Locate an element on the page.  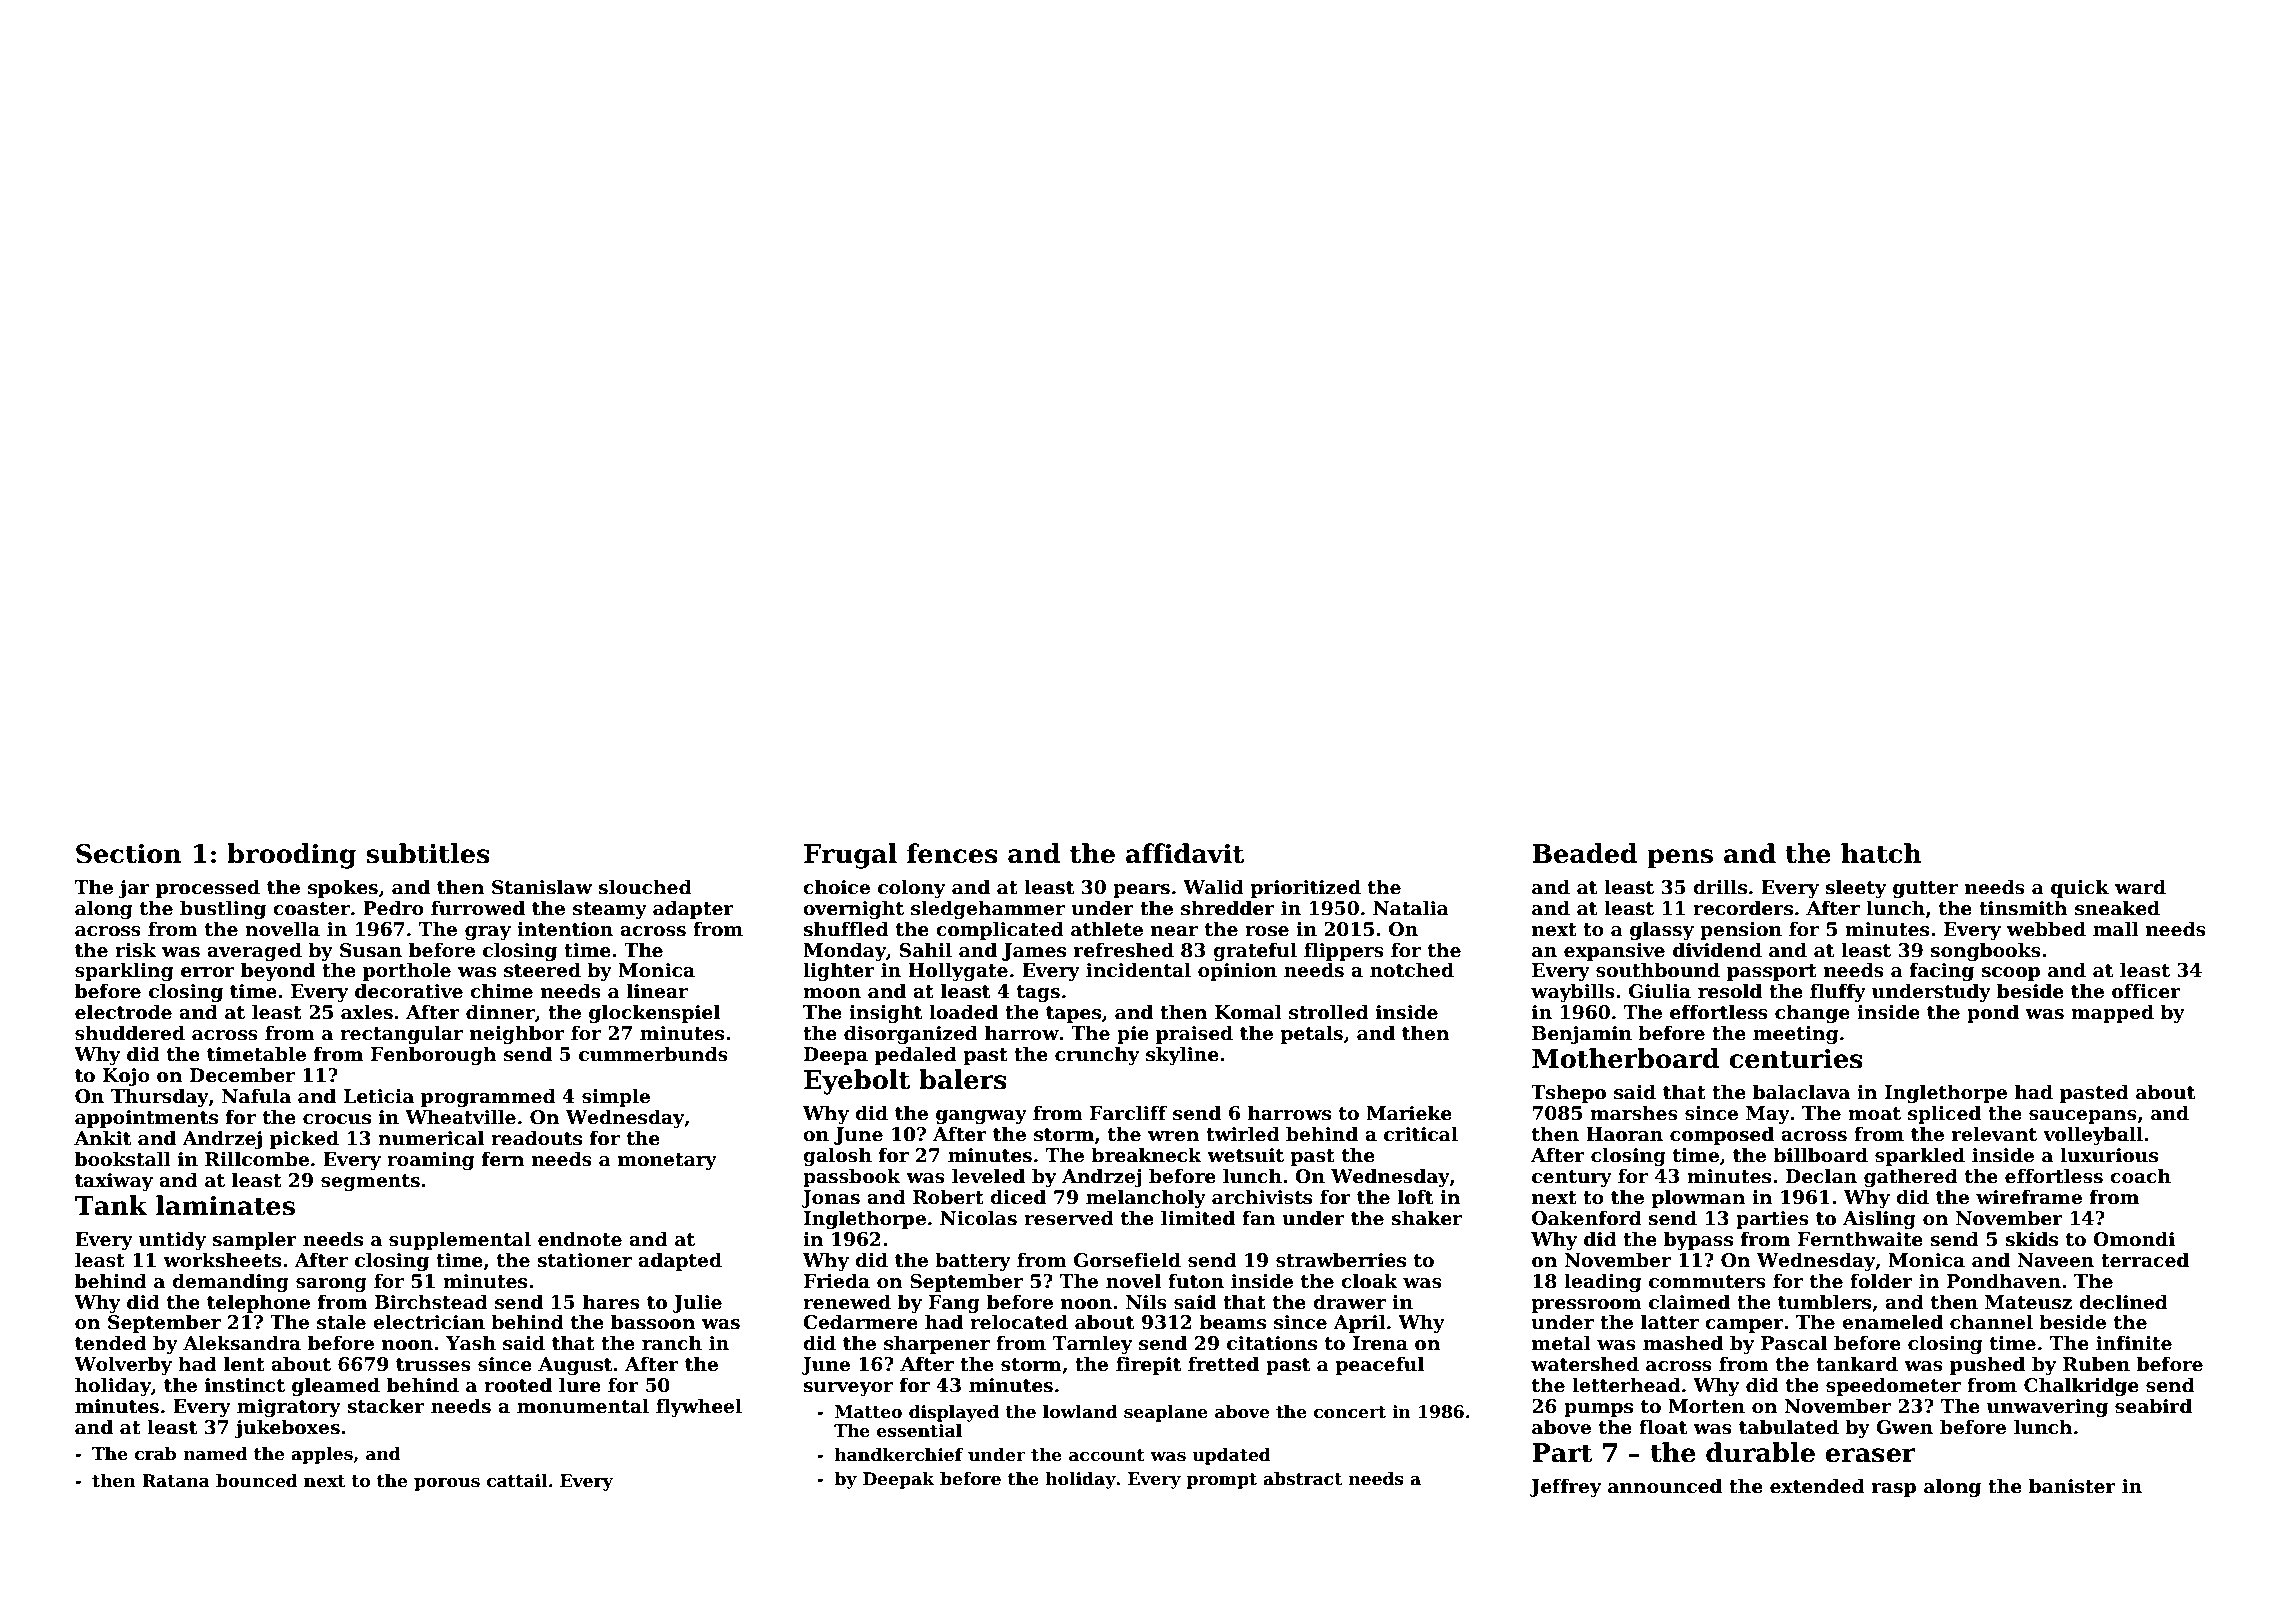
letterhead is located at coordinates (1626, 1385).
